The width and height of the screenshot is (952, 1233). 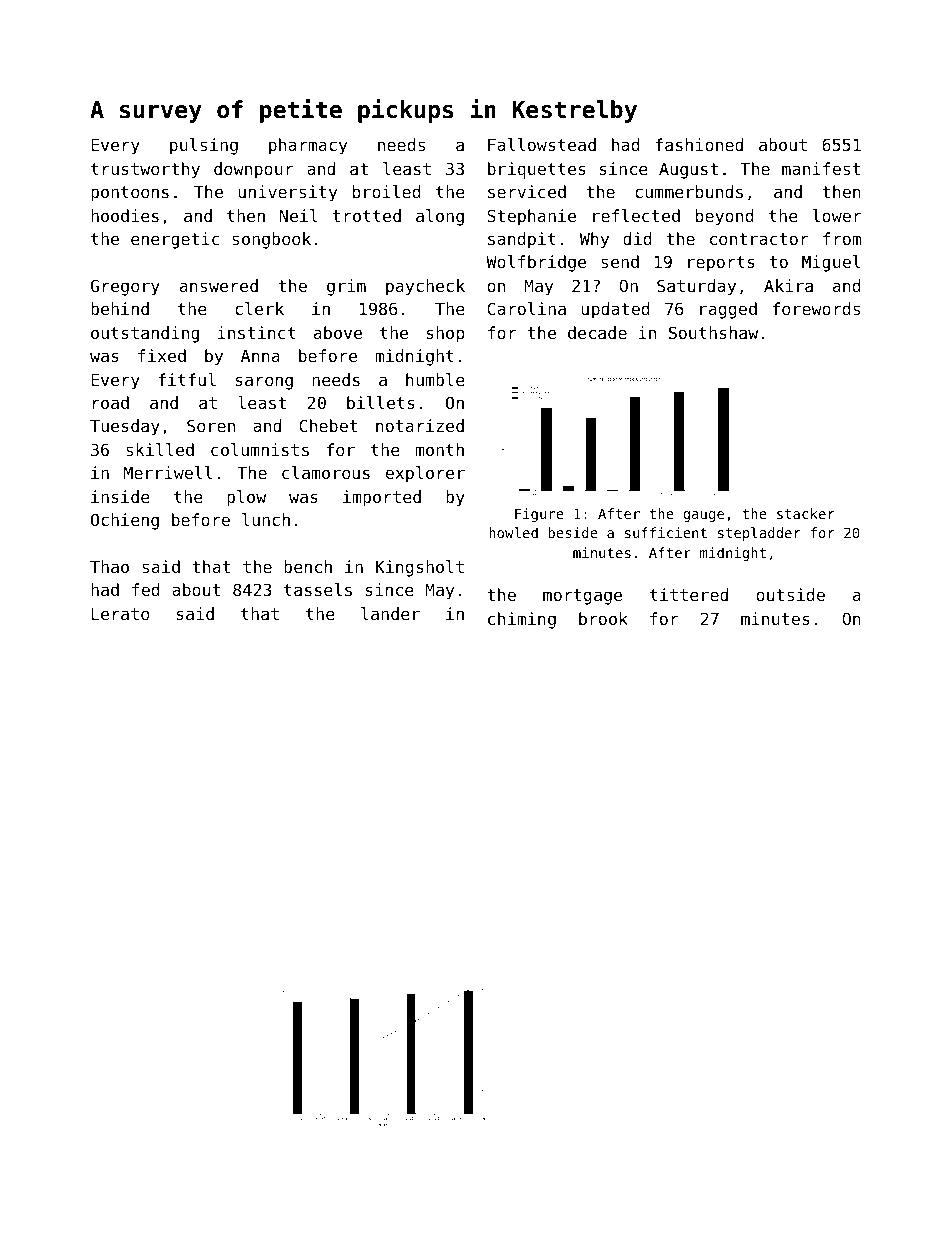 I want to click on manifest, so click(x=821, y=168).
